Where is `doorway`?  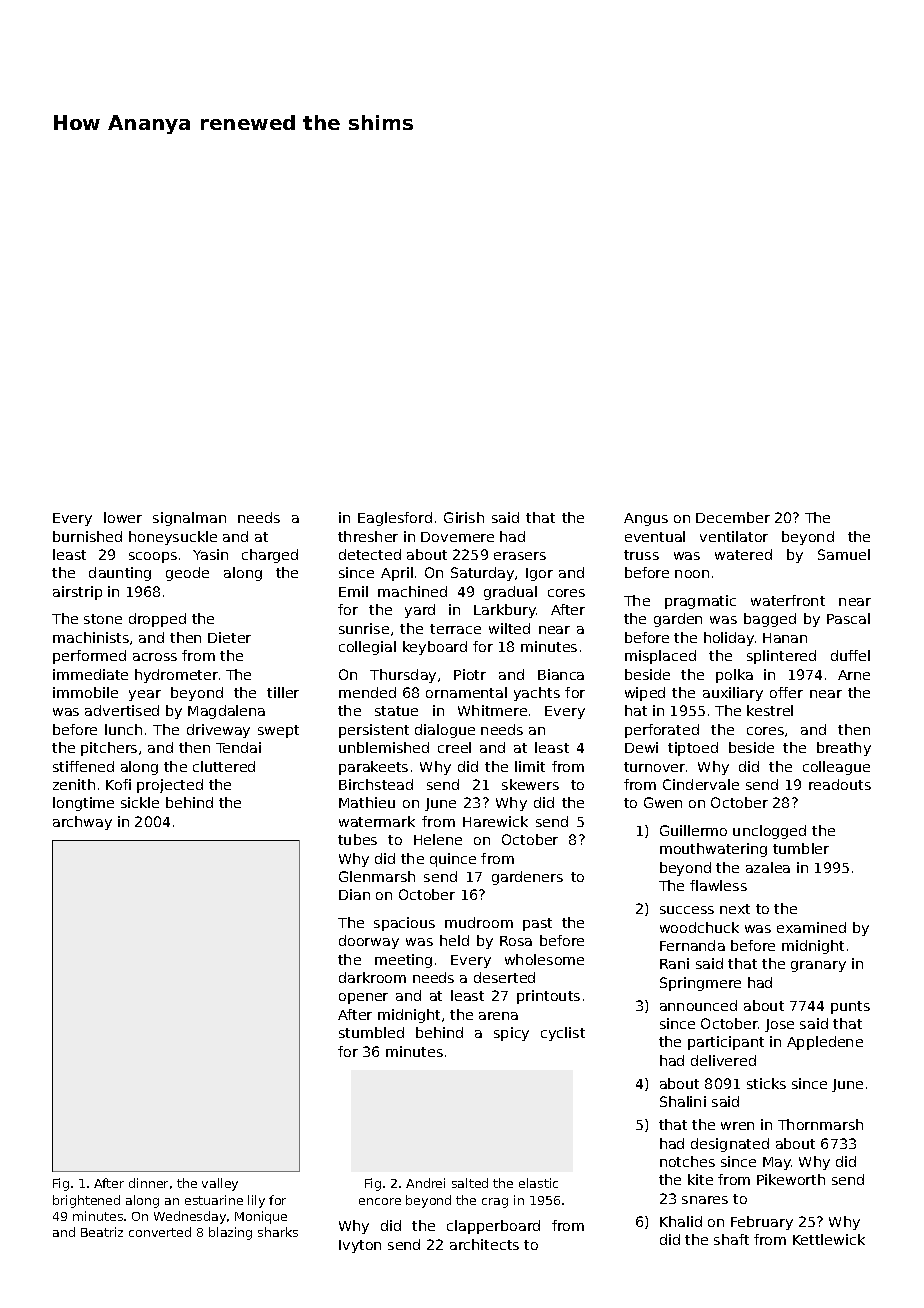 doorway is located at coordinates (369, 942).
